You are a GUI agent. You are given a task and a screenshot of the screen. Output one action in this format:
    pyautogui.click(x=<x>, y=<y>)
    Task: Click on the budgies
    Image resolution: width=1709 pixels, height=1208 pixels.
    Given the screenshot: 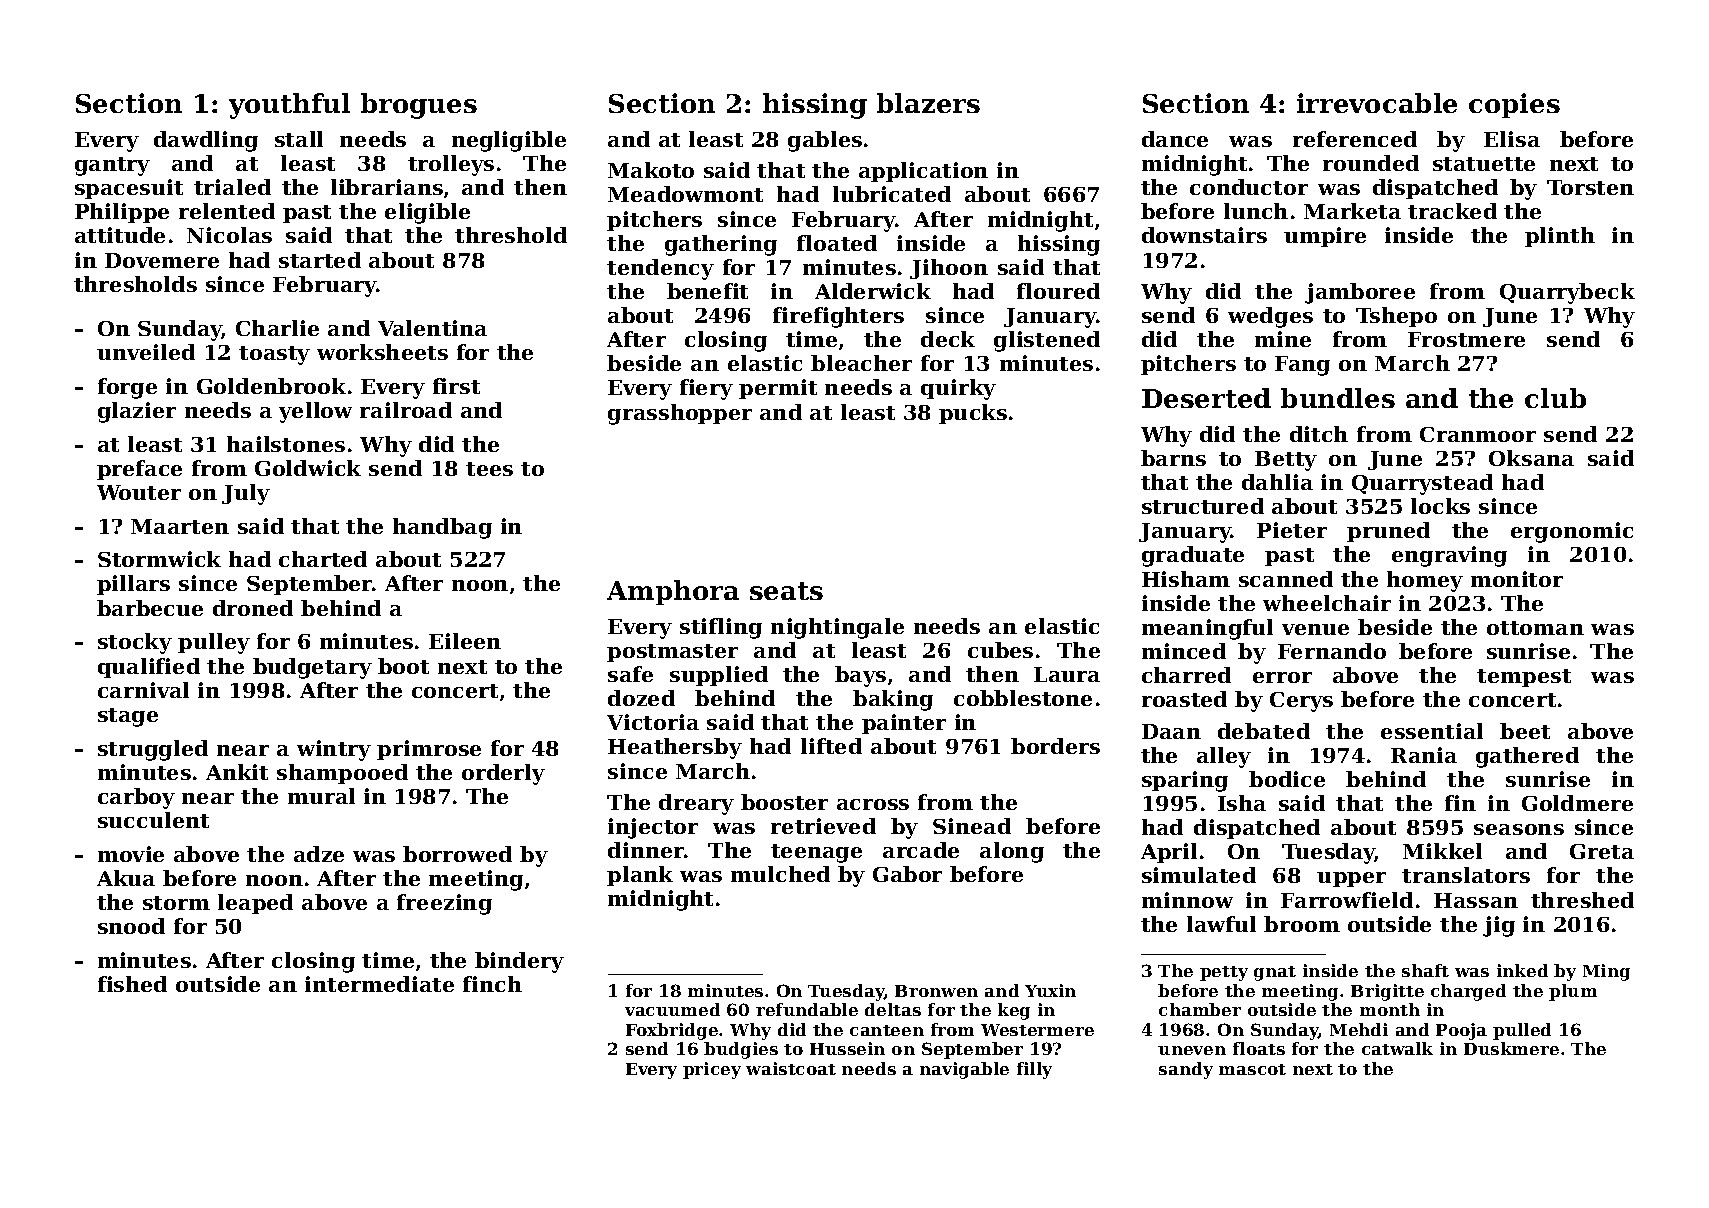 What is the action you would take?
    pyautogui.click(x=741, y=1050)
